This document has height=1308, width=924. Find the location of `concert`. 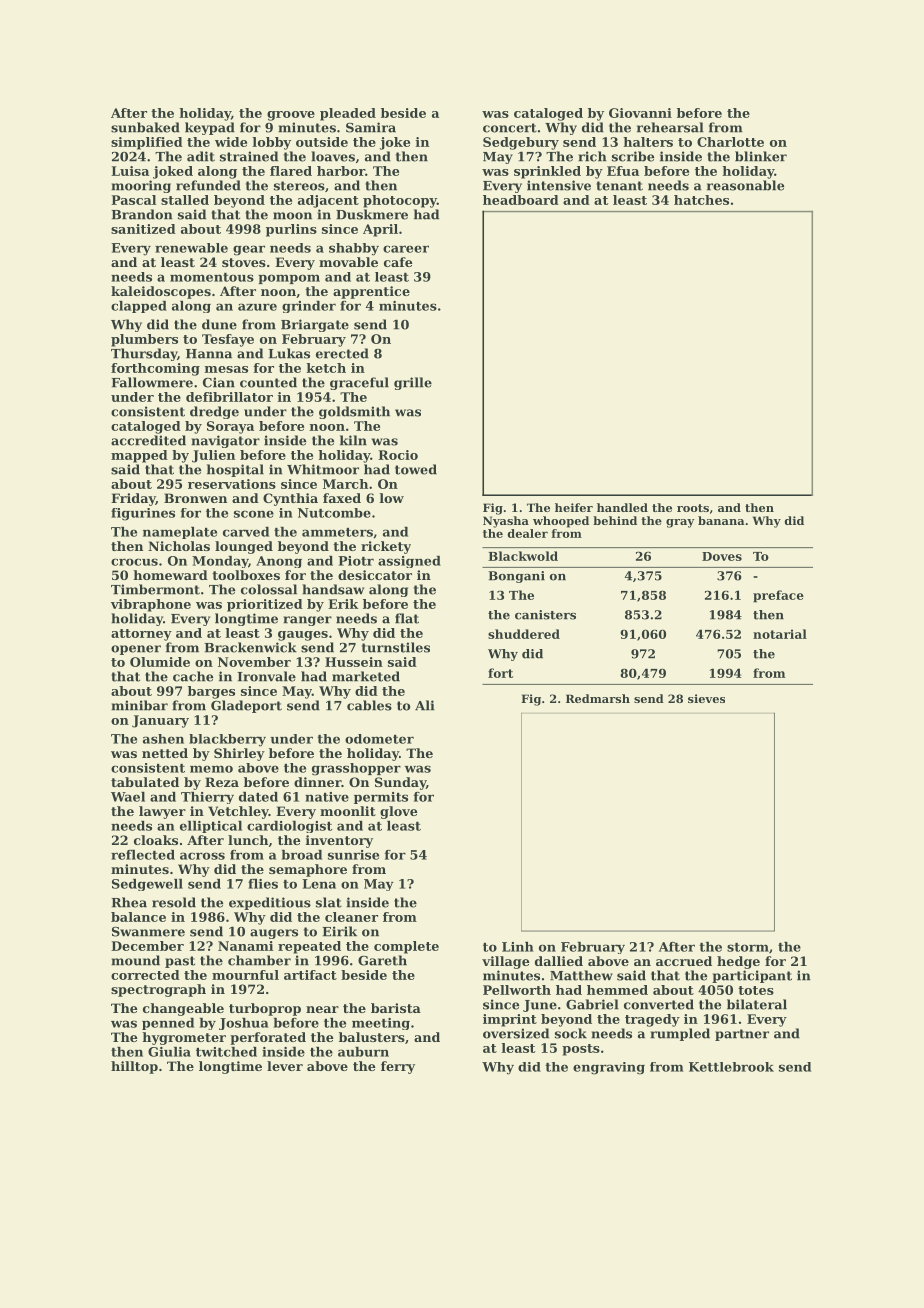

concert is located at coordinates (510, 128).
